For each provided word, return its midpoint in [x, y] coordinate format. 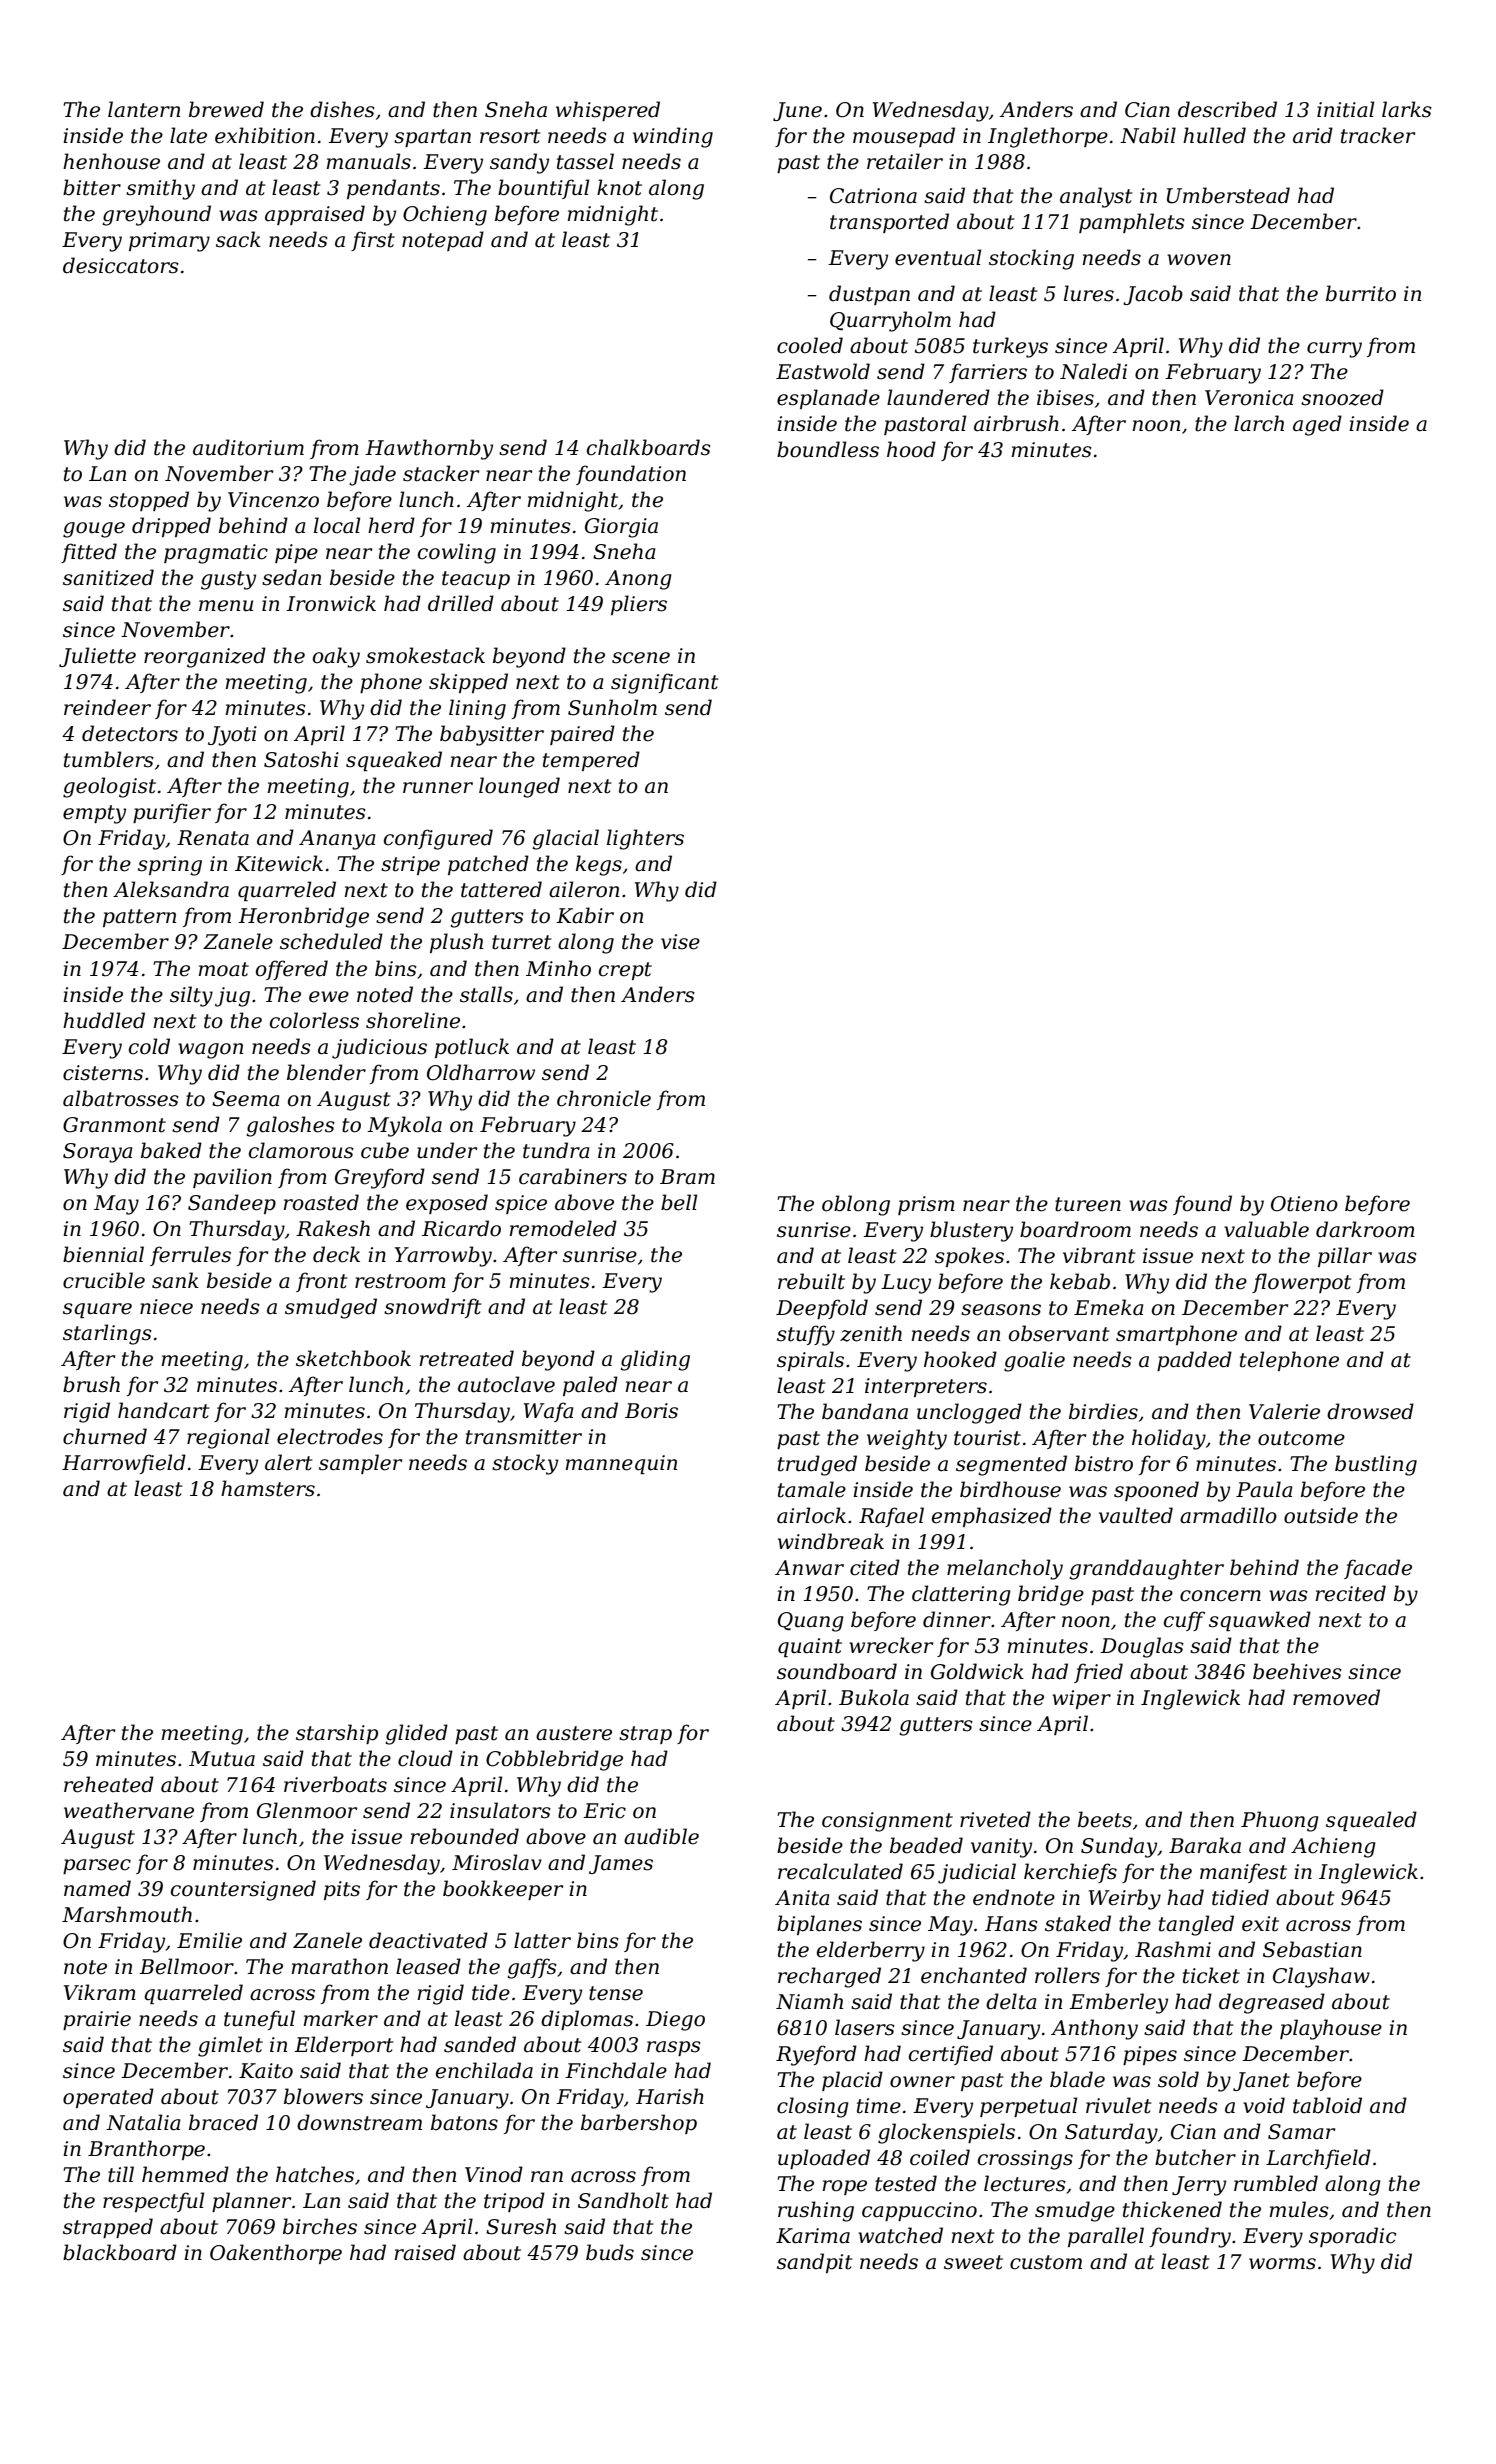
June [797, 111]
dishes [342, 109]
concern [1220, 1596]
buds [610, 2252]
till [121, 2174]
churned [105, 1436]
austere [574, 1733]
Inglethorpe [1048, 137]
